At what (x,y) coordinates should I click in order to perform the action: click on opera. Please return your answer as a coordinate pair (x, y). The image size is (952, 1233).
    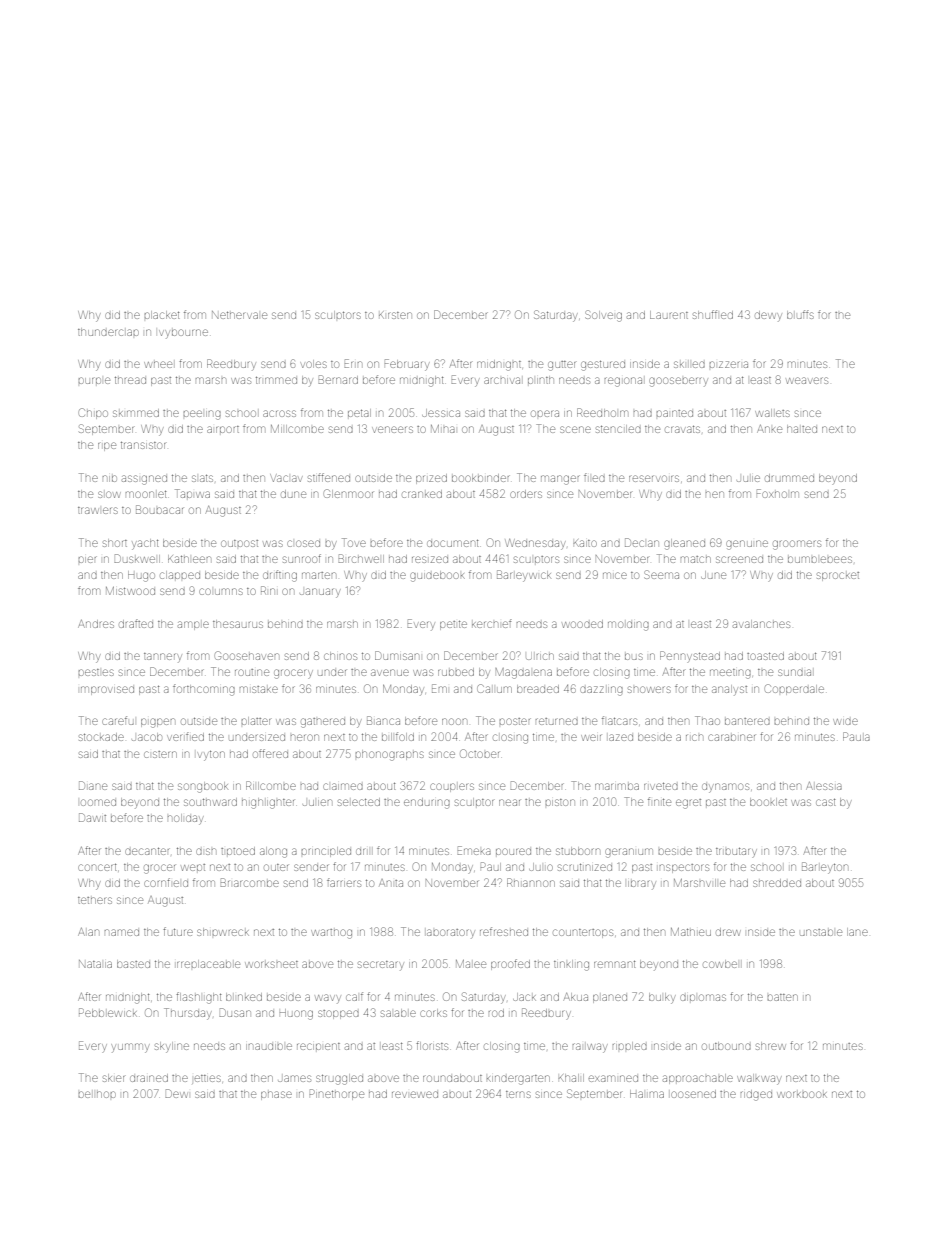
    Looking at the image, I should click on (545, 413).
